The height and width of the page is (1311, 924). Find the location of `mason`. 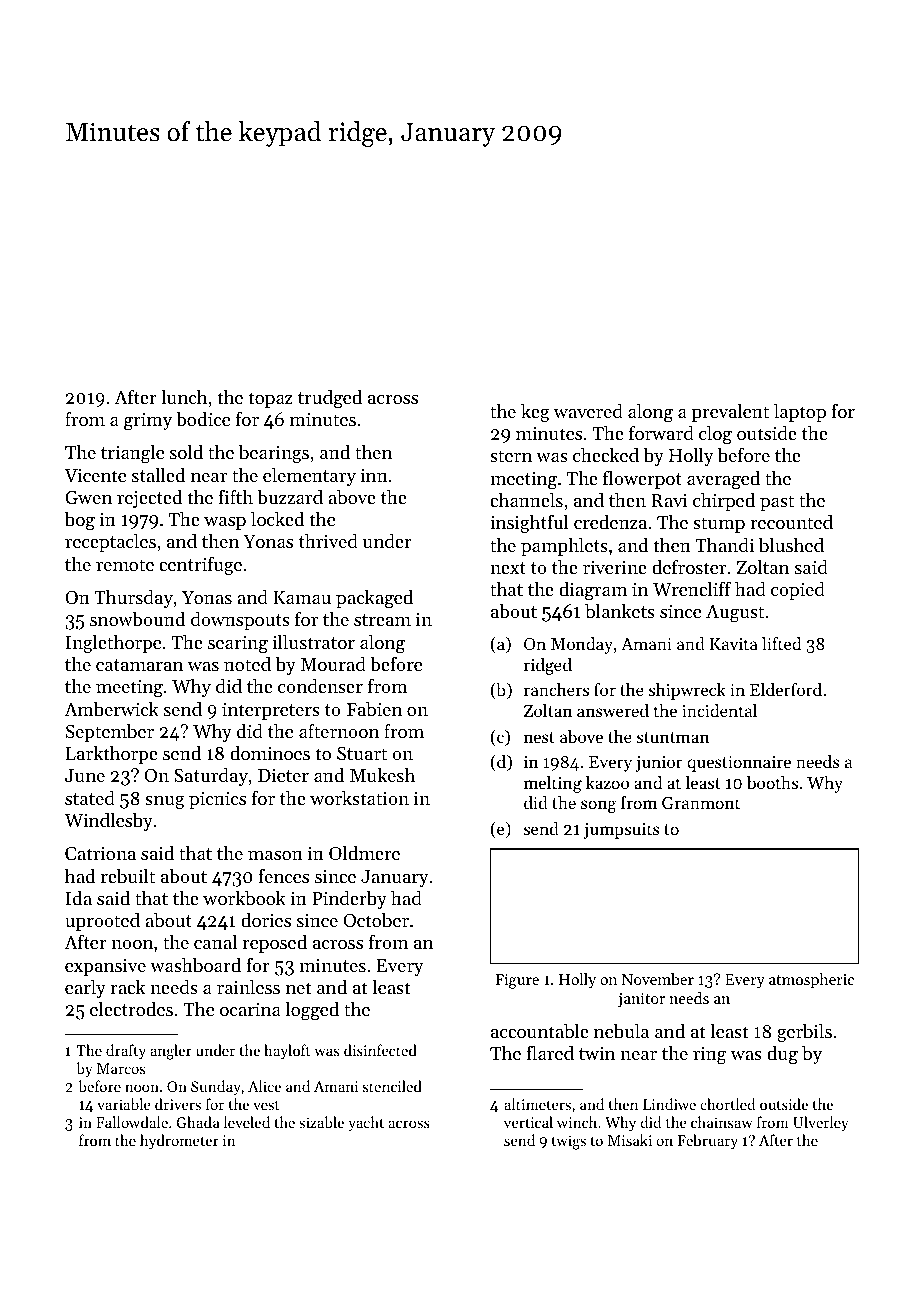

mason is located at coordinates (275, 855).
